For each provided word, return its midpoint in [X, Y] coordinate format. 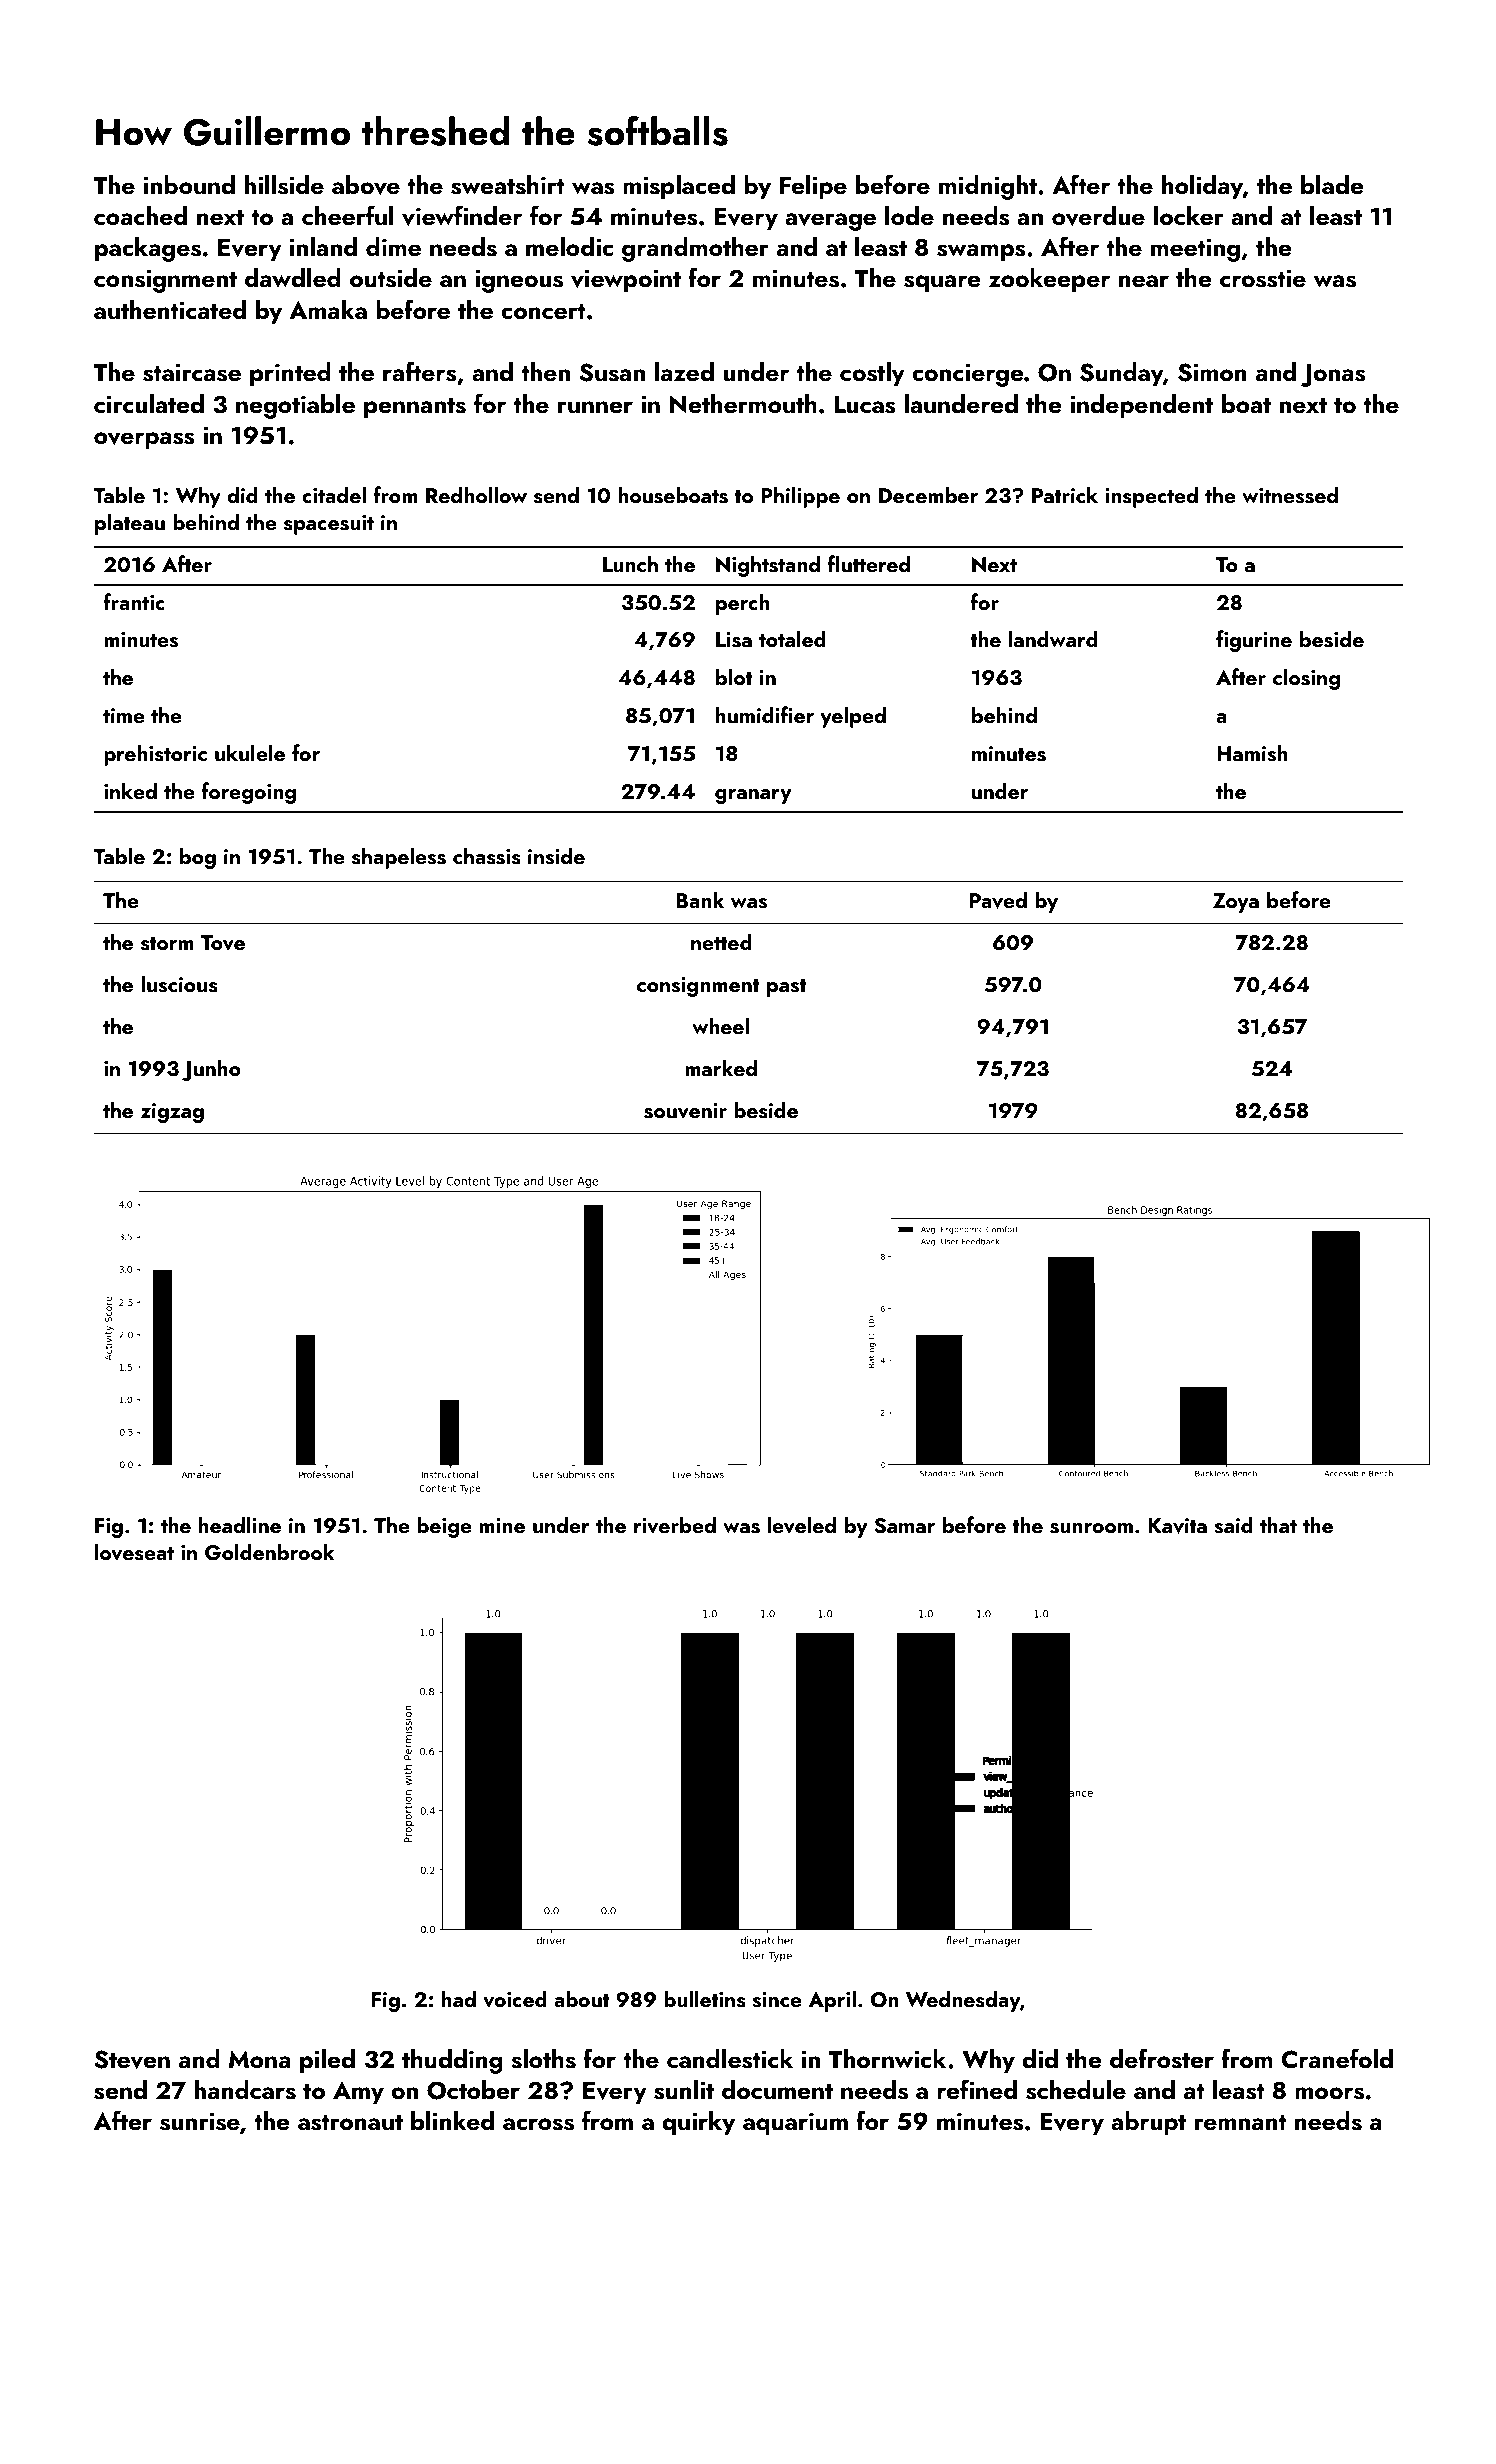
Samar [904, 1526]
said [1233, 1525]
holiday [1202, 187]
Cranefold [1337, 2058]
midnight [988, 187]
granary [753, 796]
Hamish [1252, 753]
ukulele [250, 752]
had [459, 1998]
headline [240, 1524]
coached [140, 216]
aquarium [795, 2124]
